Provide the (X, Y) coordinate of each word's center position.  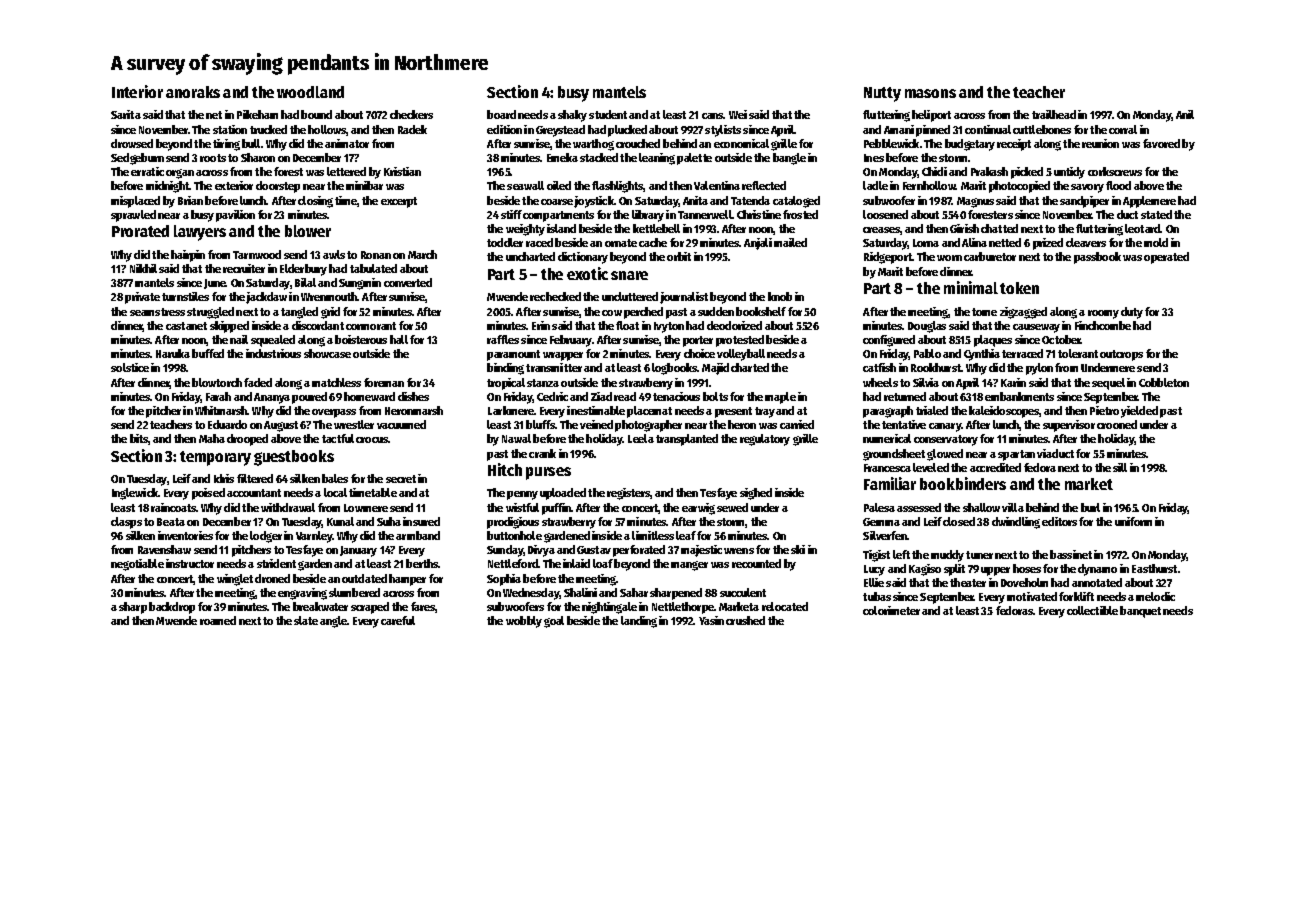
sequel (1108, 384)
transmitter (554, 367)
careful (398, 620)
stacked (599, 157)
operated (1166, 258)
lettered (346, 171)
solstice (130, 367)
